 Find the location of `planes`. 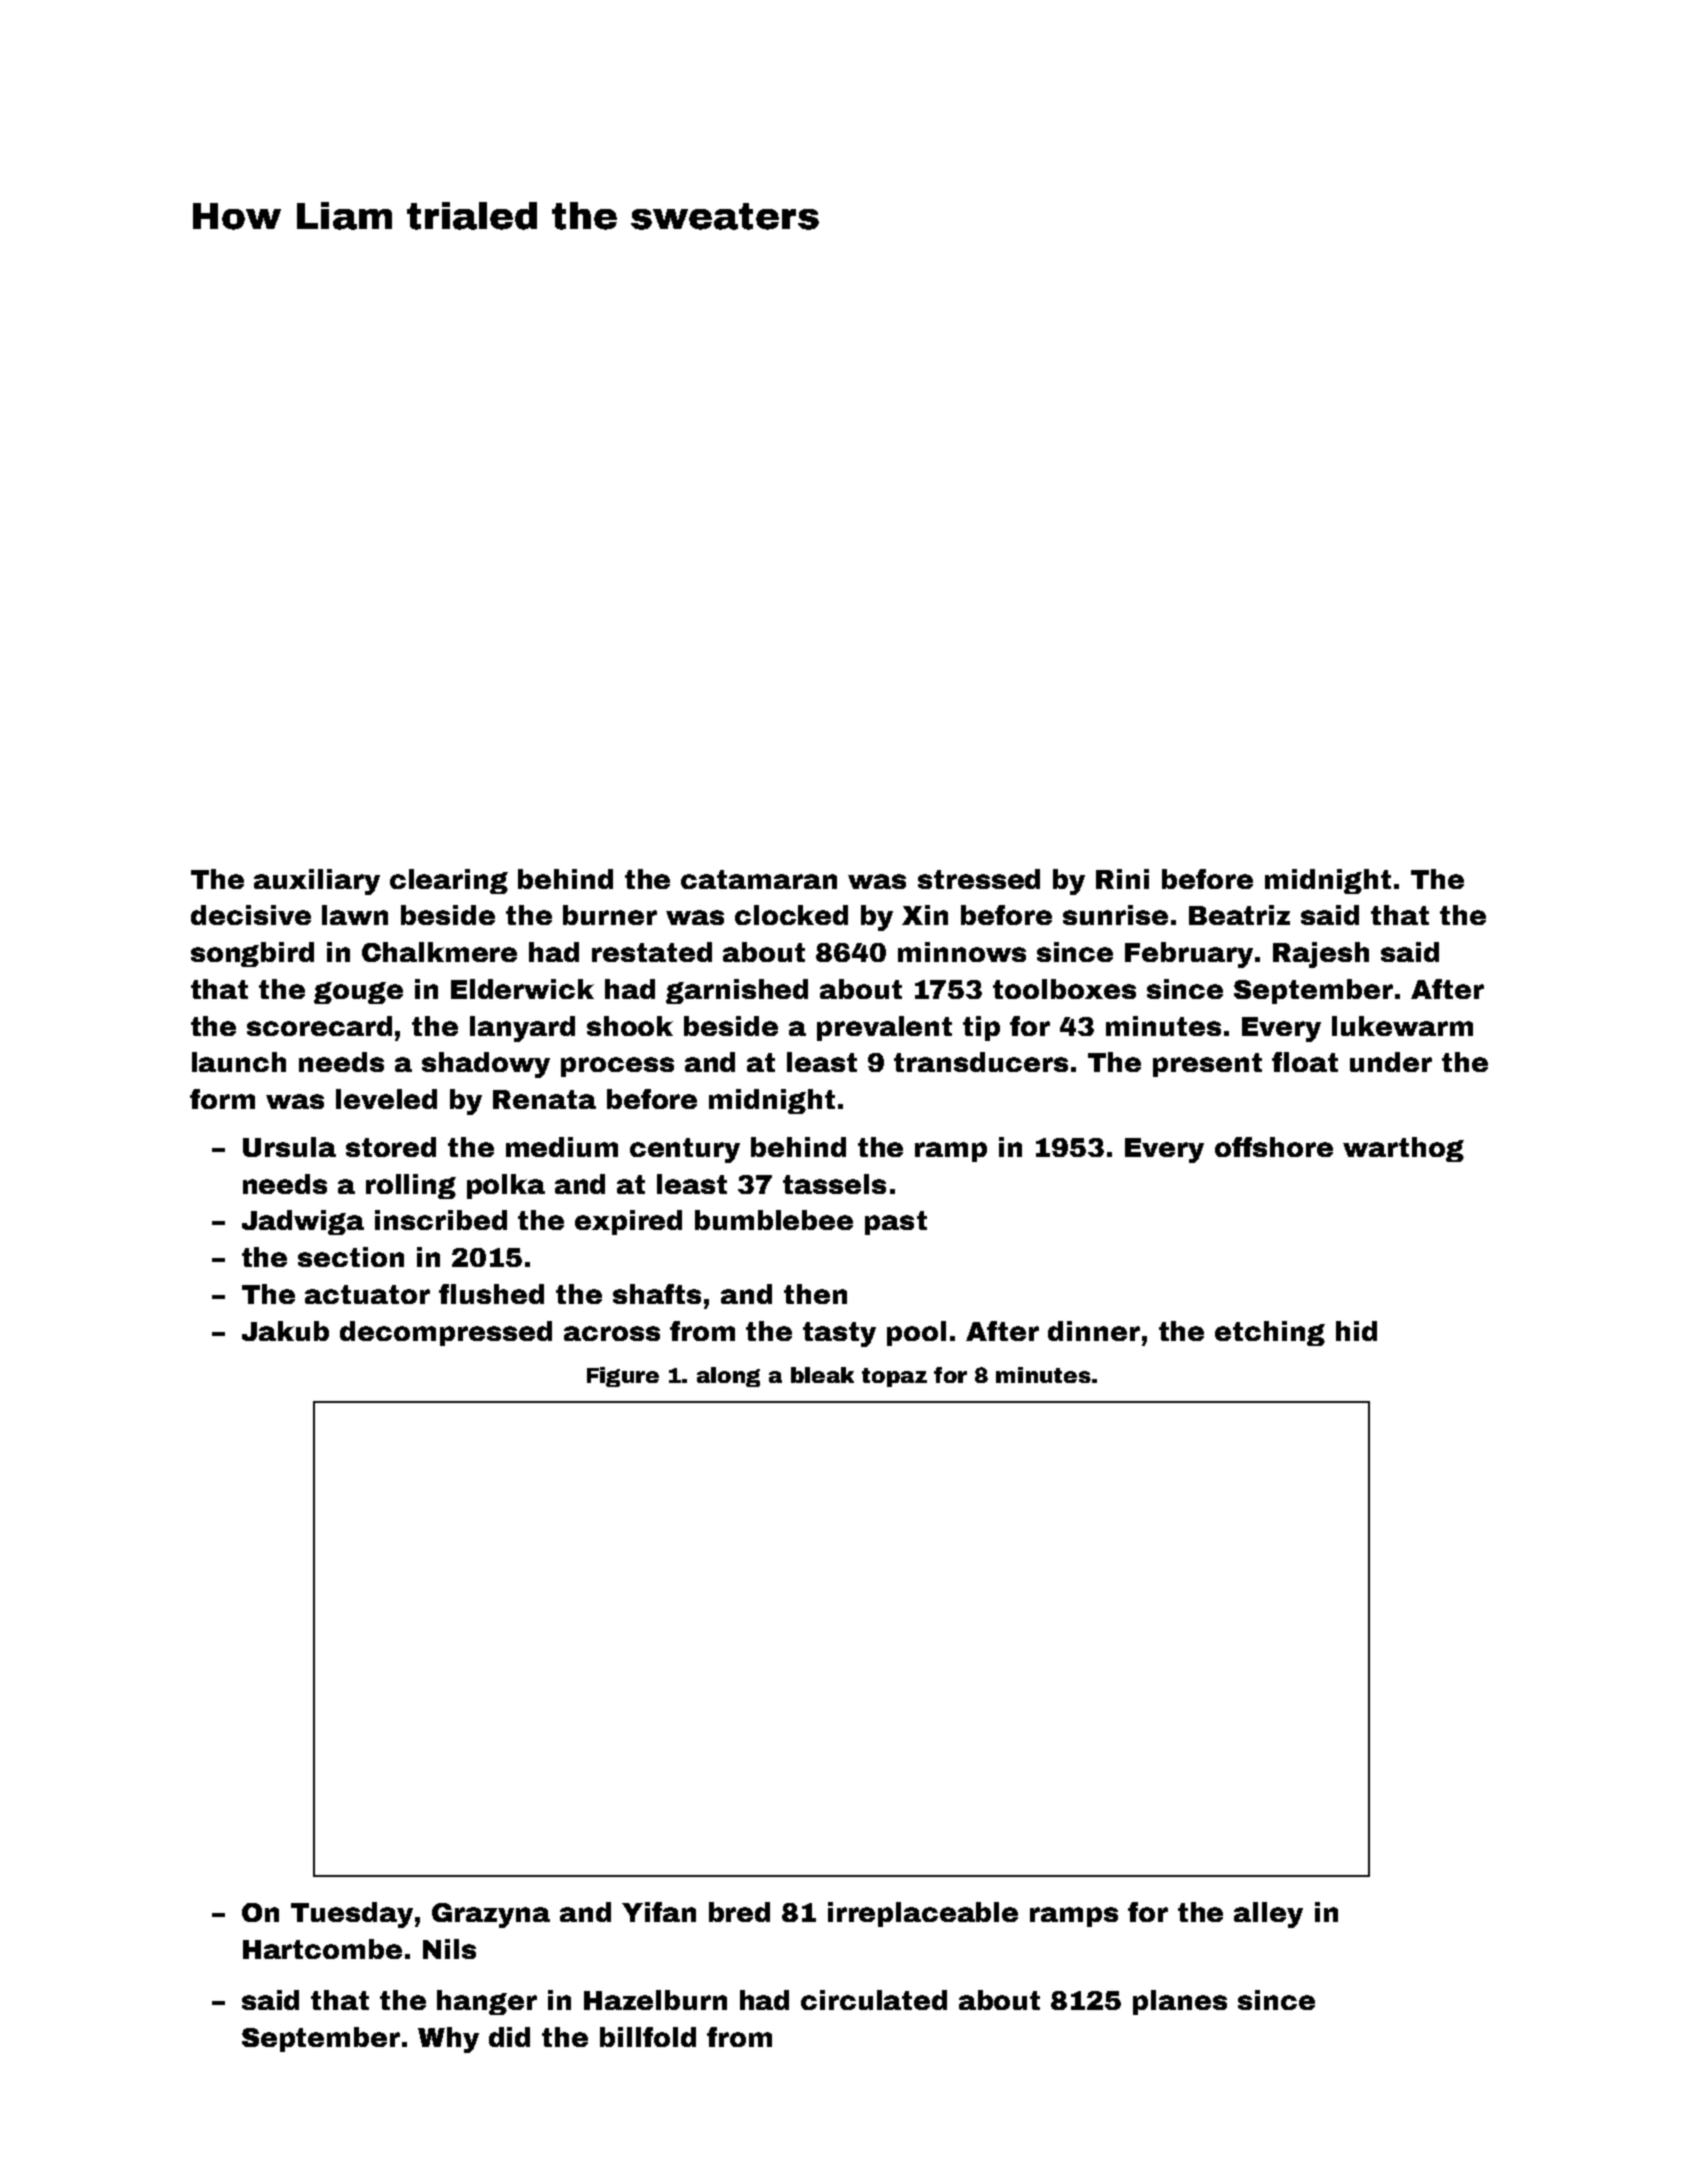

planes is located at coordinates (1180, 2002).
